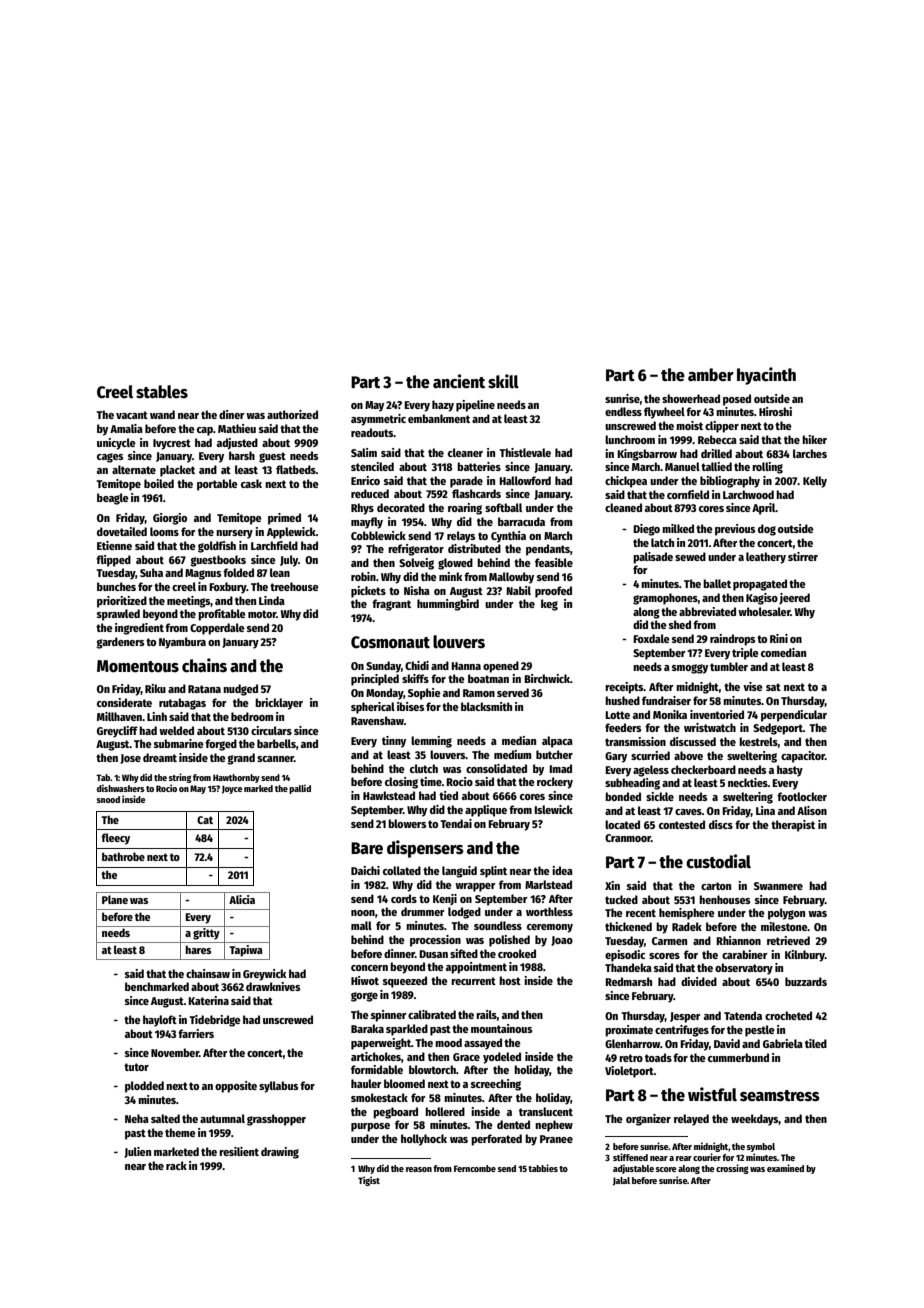 The image size is (924, 1308). I want to click on opposite, so click(236, 1087).
